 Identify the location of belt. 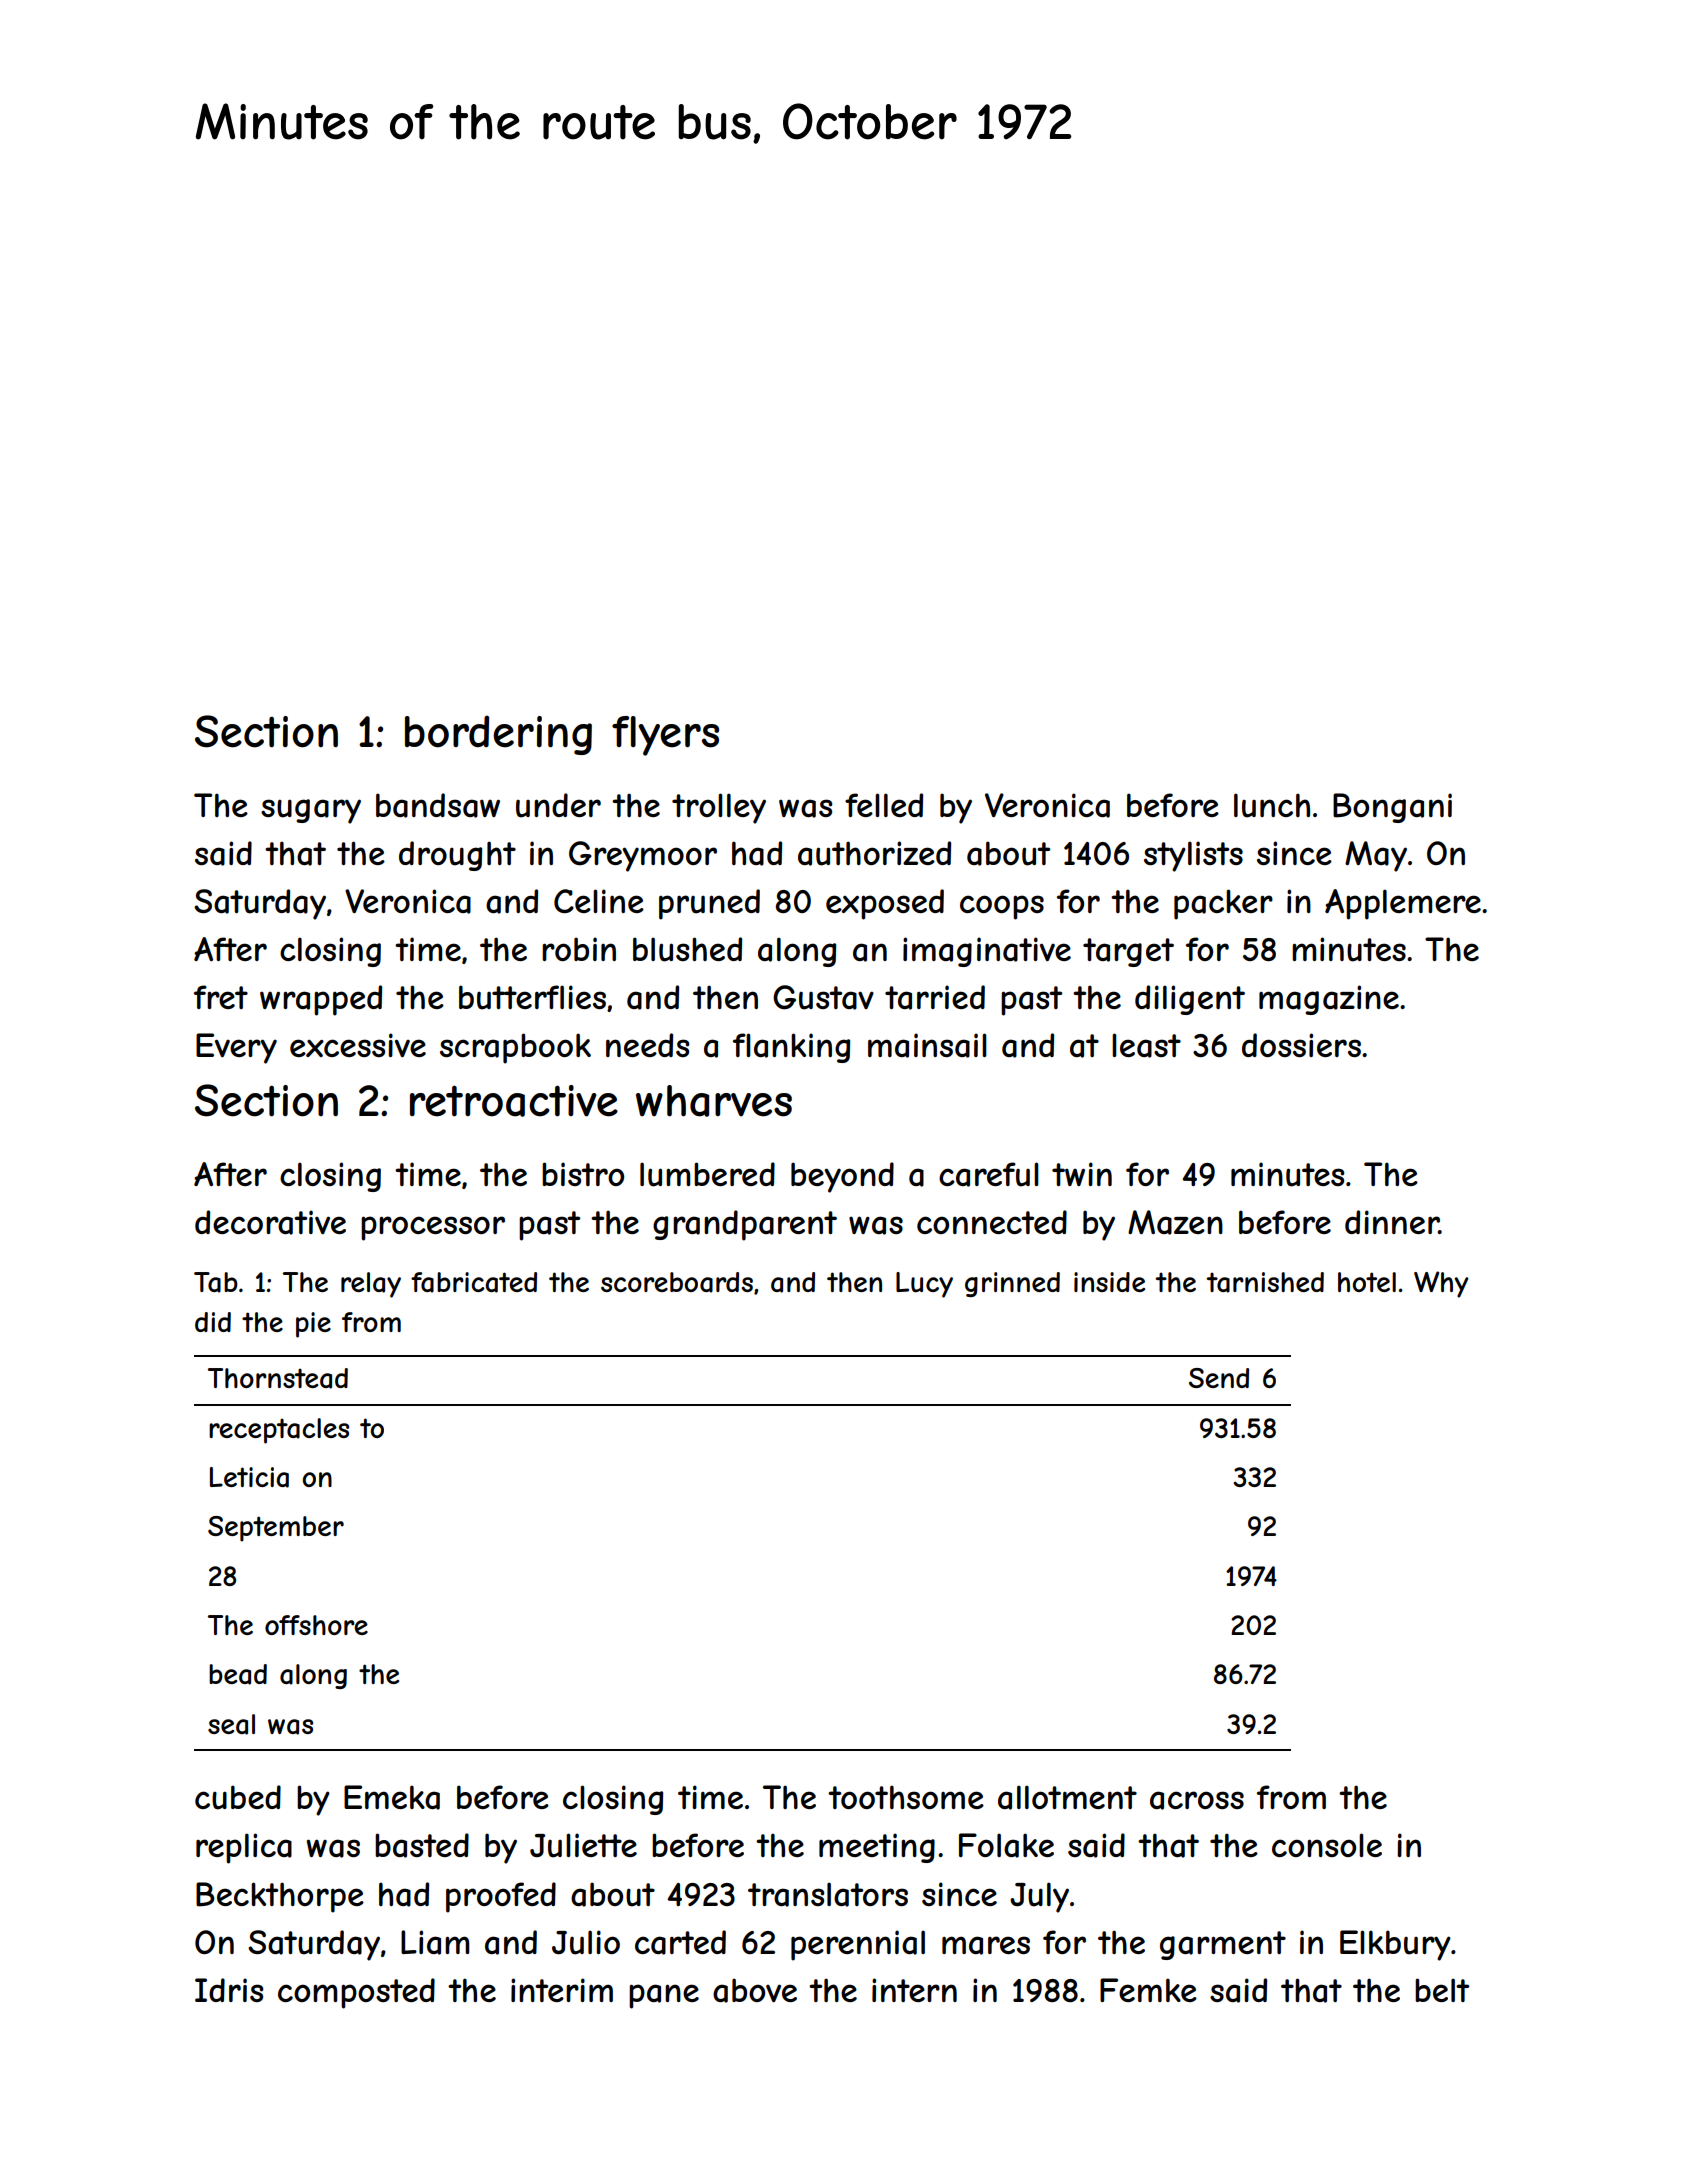
(1442, 1990).
